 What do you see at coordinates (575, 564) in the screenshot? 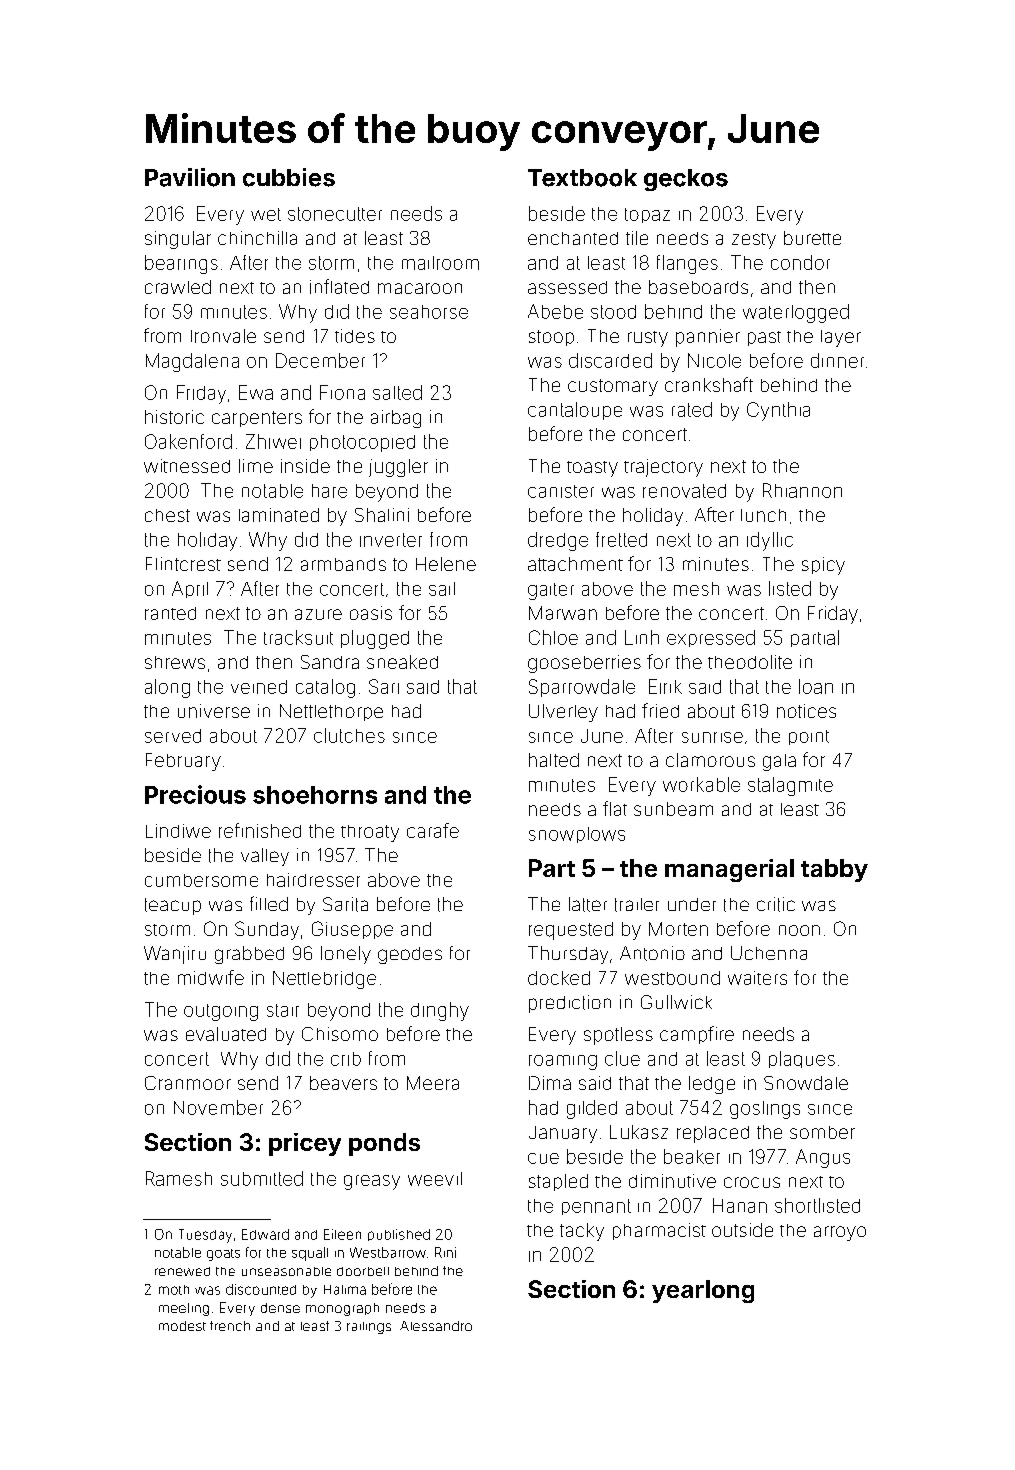
I see `attachment` at bounding box center [575, 564].
